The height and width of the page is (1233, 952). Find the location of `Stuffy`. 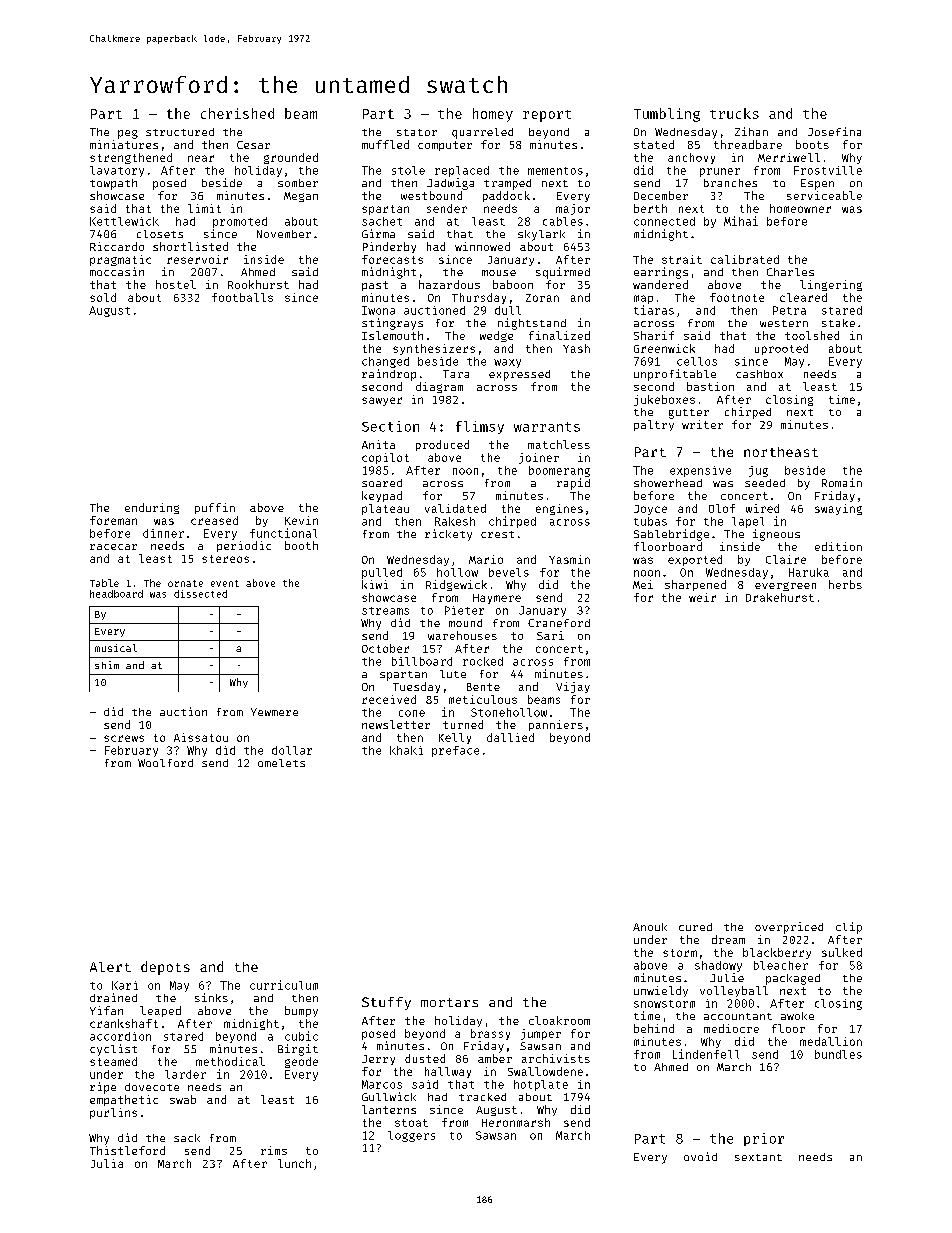

Stuffy is located at coordinates (386, 1003).
